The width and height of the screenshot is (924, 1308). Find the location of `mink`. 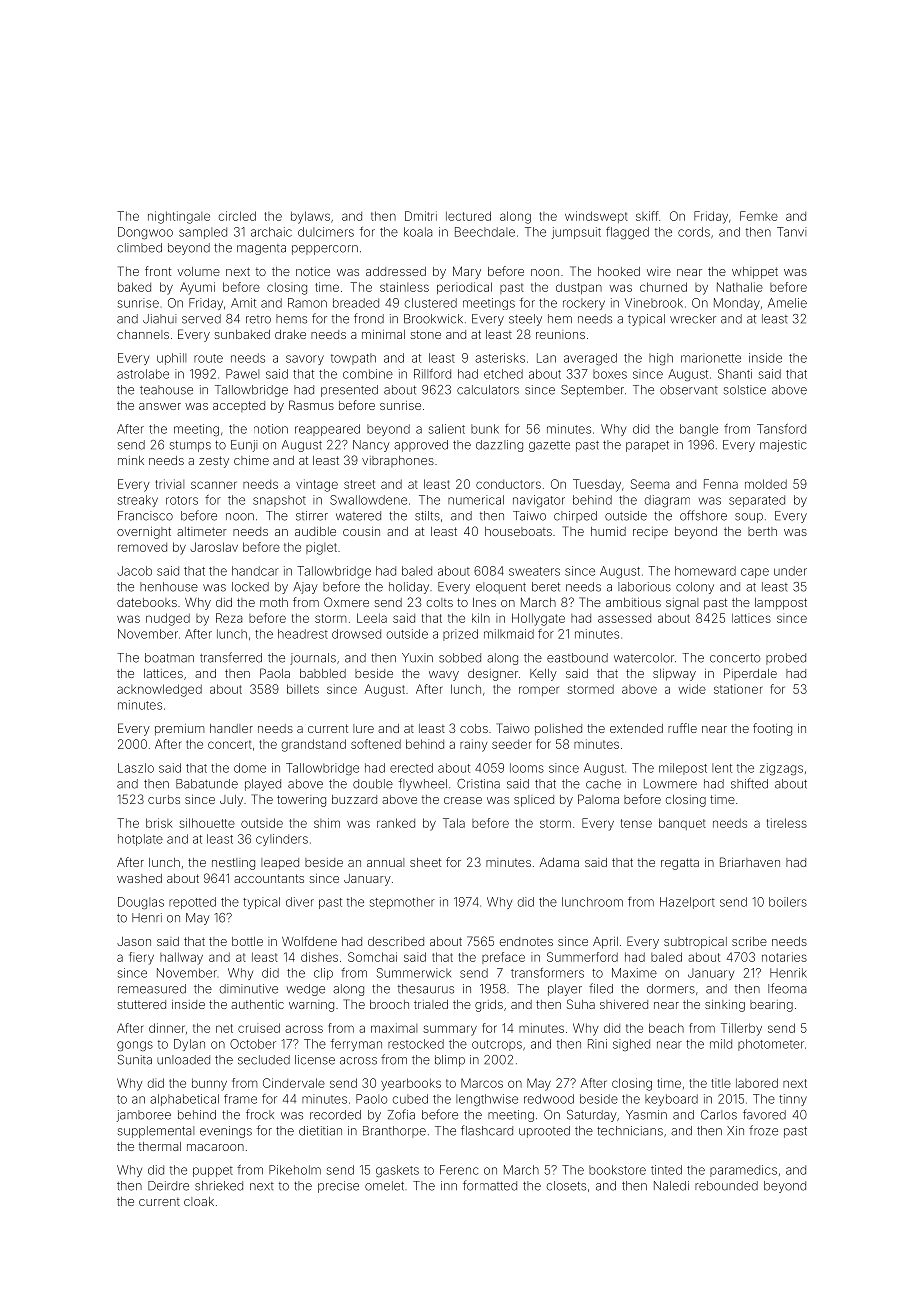

mink is located at coordinates (131, 460).
